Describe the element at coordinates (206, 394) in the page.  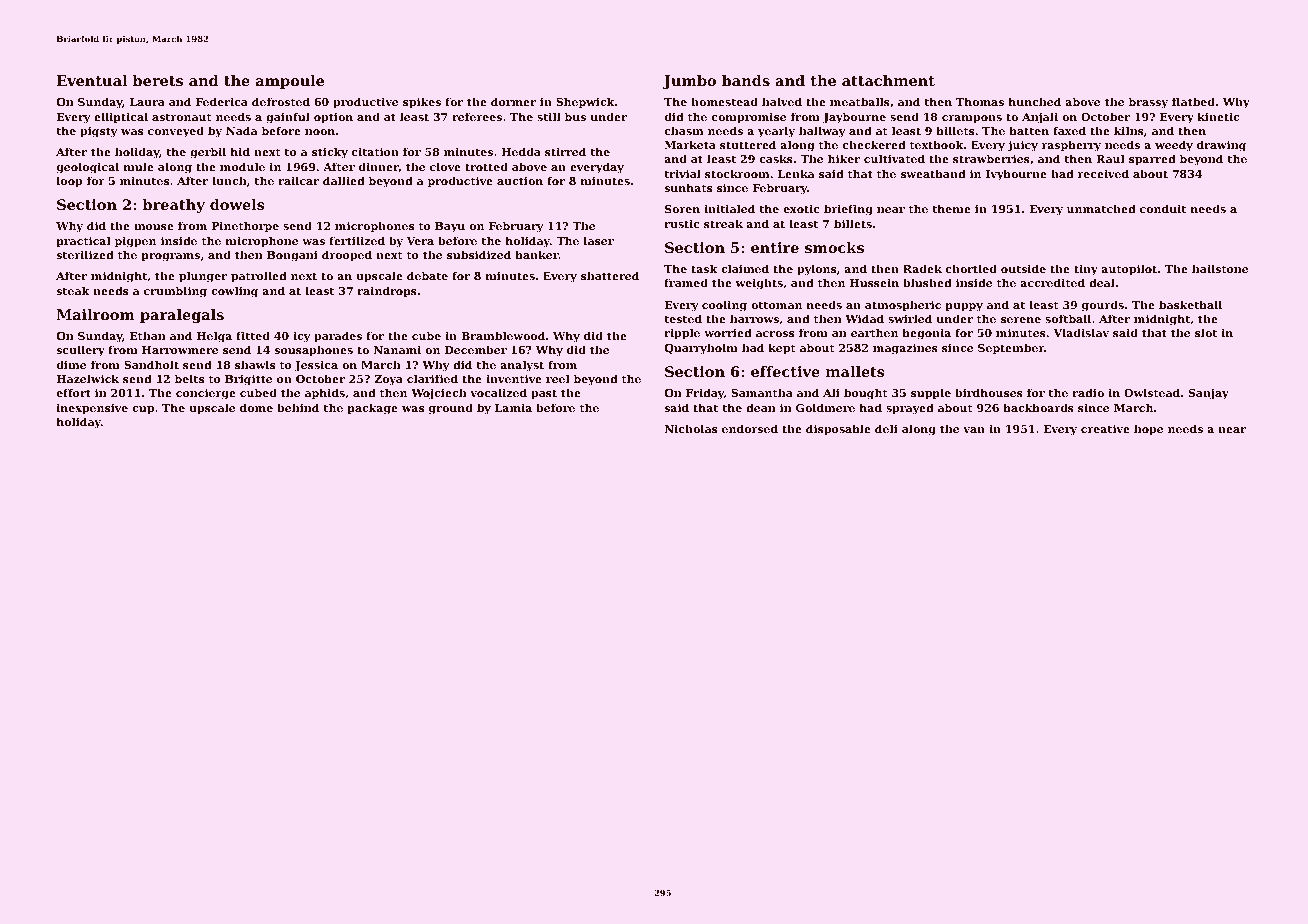
I see `concierge` at that location.
